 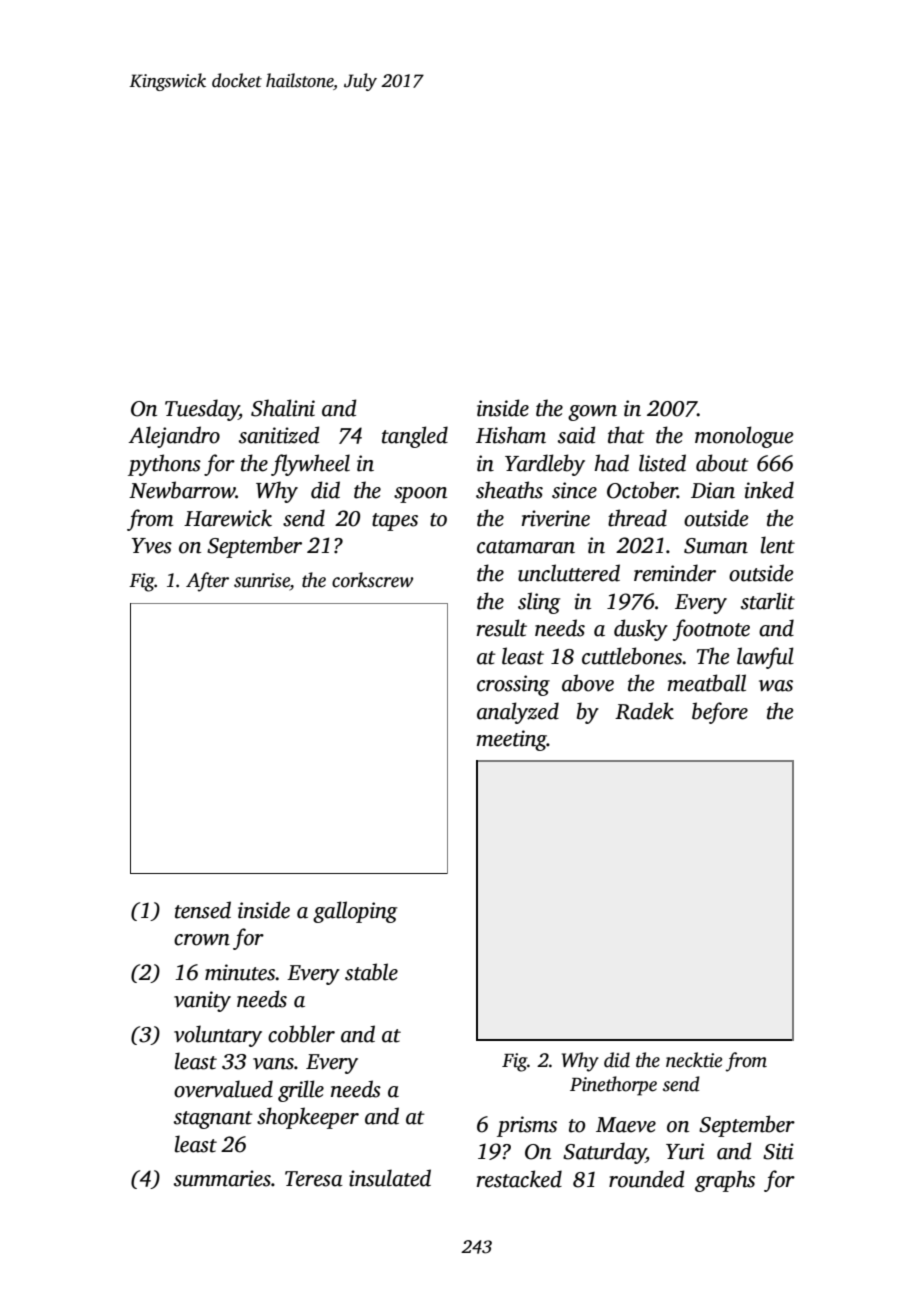 I want to click on stable, so click(x=371, y=972).
